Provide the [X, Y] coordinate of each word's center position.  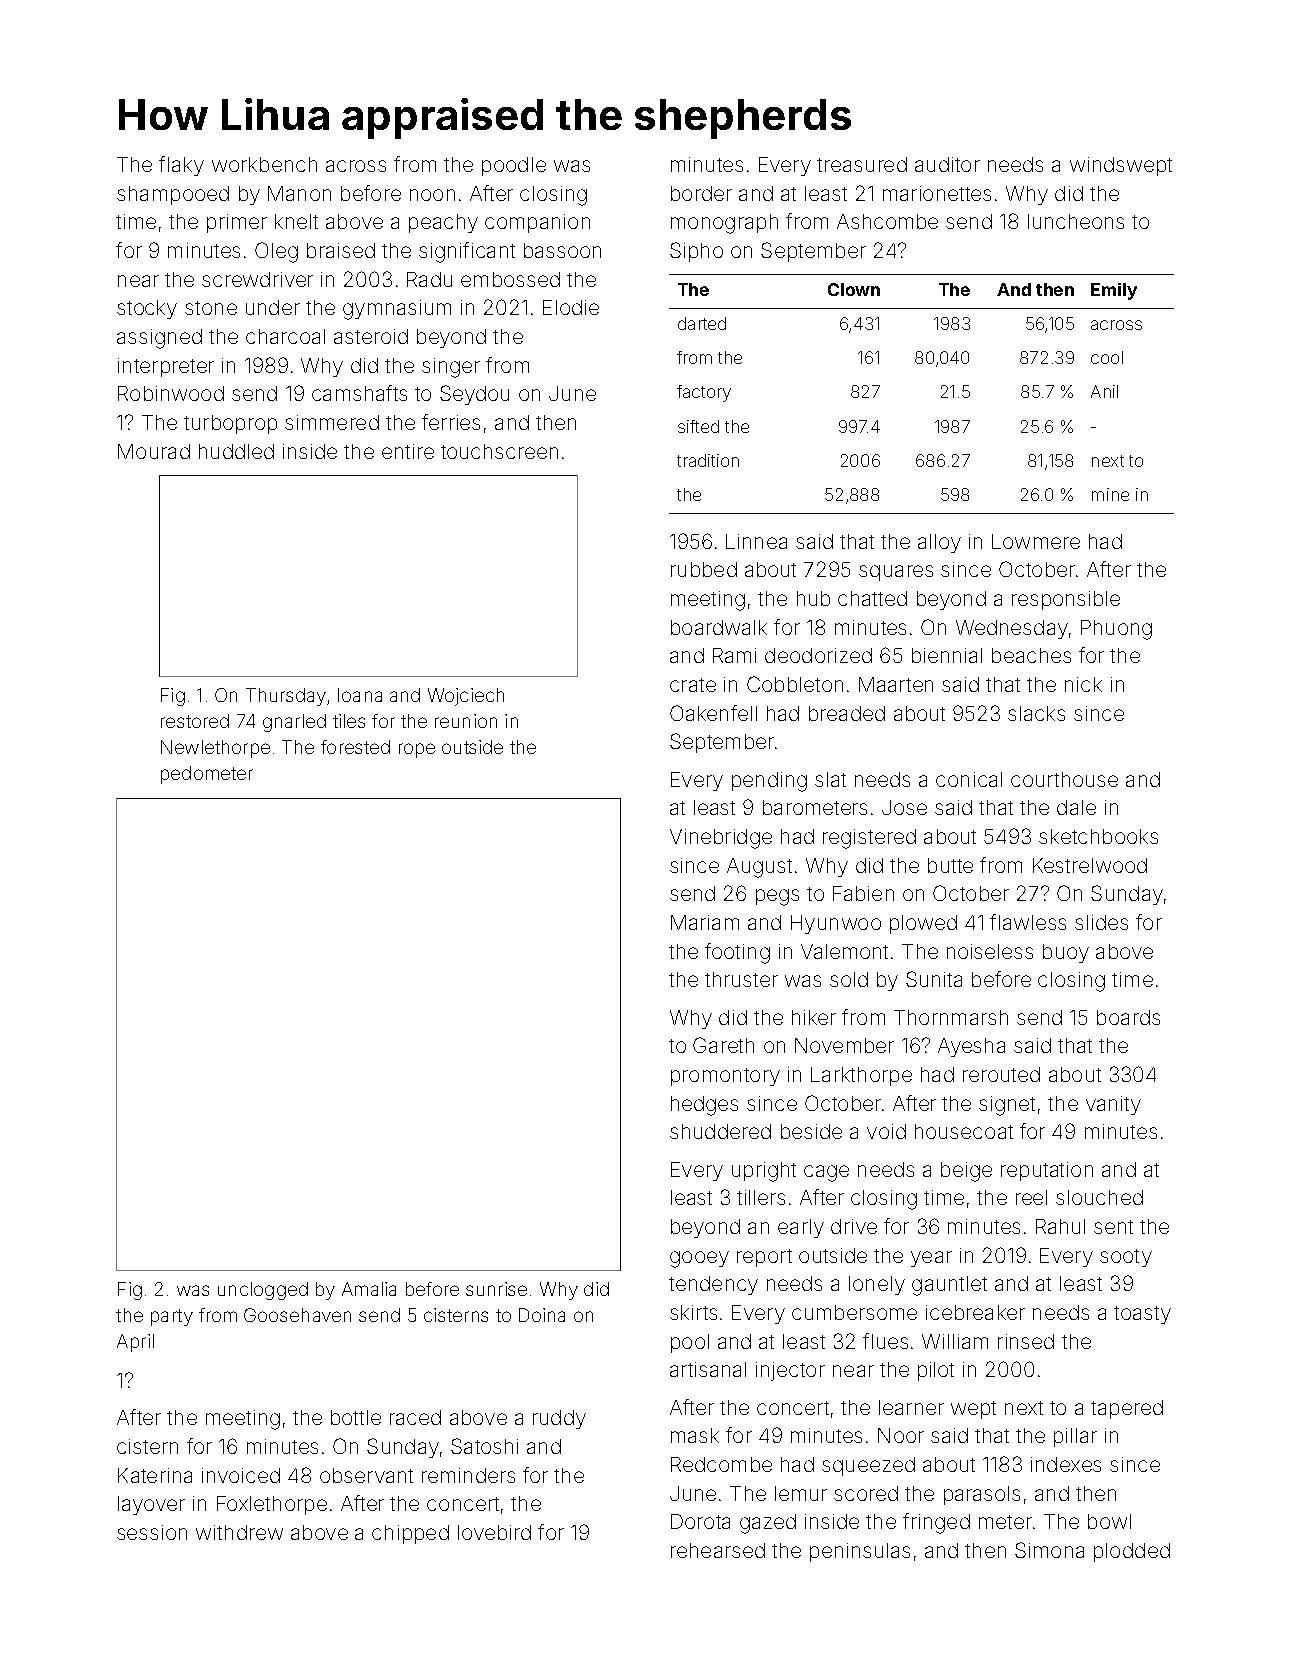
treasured [862, 164]
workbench [264, 164]
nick [1083, 684]
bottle [356, 1417]
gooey [699, 1259]
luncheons [1076, 221]
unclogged [263, 1291]
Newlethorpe [215, 749]
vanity [1113, 1105]
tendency [713, 1285]
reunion [466, 721]
